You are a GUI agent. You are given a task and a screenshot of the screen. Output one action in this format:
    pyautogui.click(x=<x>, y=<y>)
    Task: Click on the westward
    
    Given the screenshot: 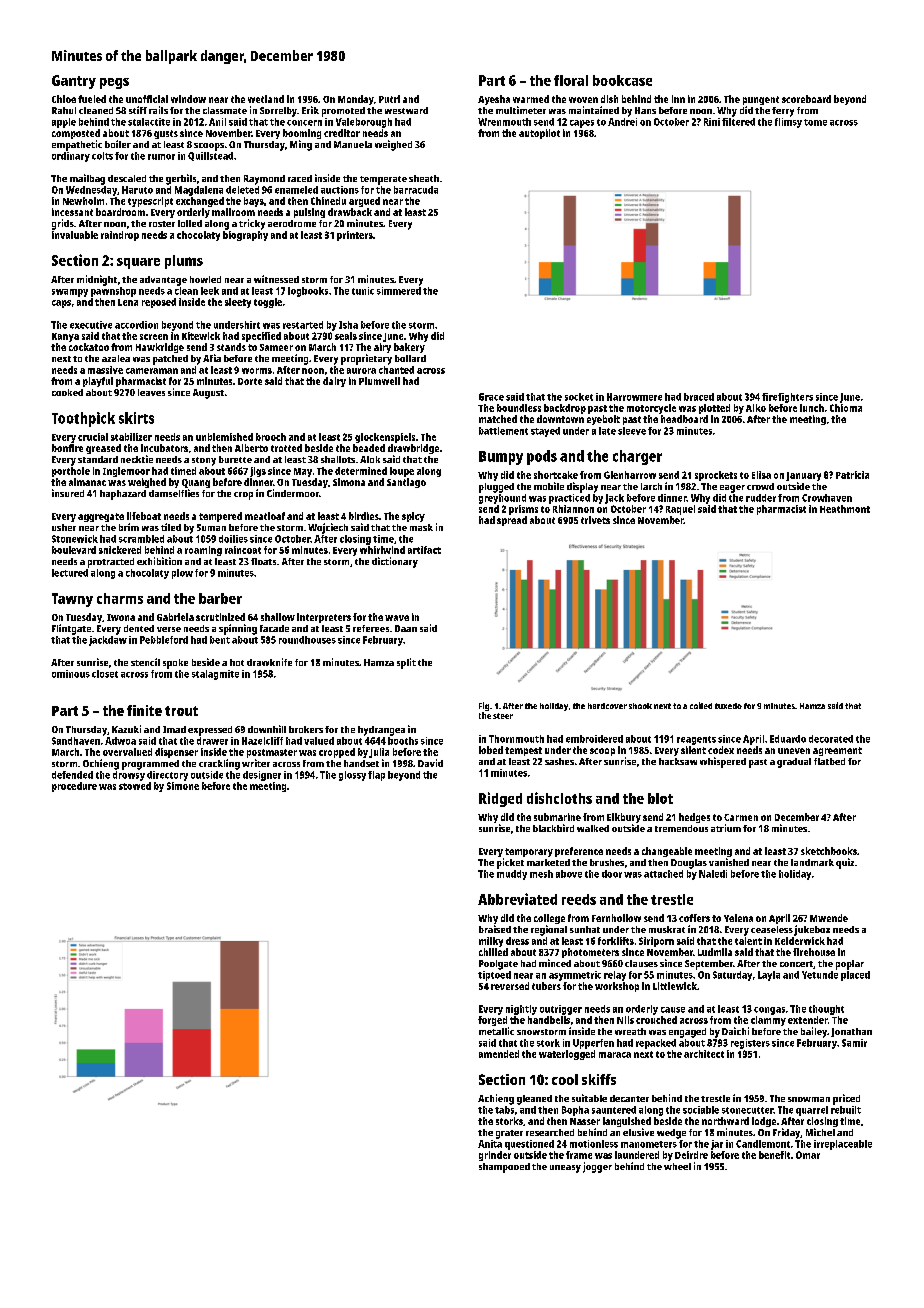 What is the action you would take?
    pyautogui.click(x=406, y=110)
